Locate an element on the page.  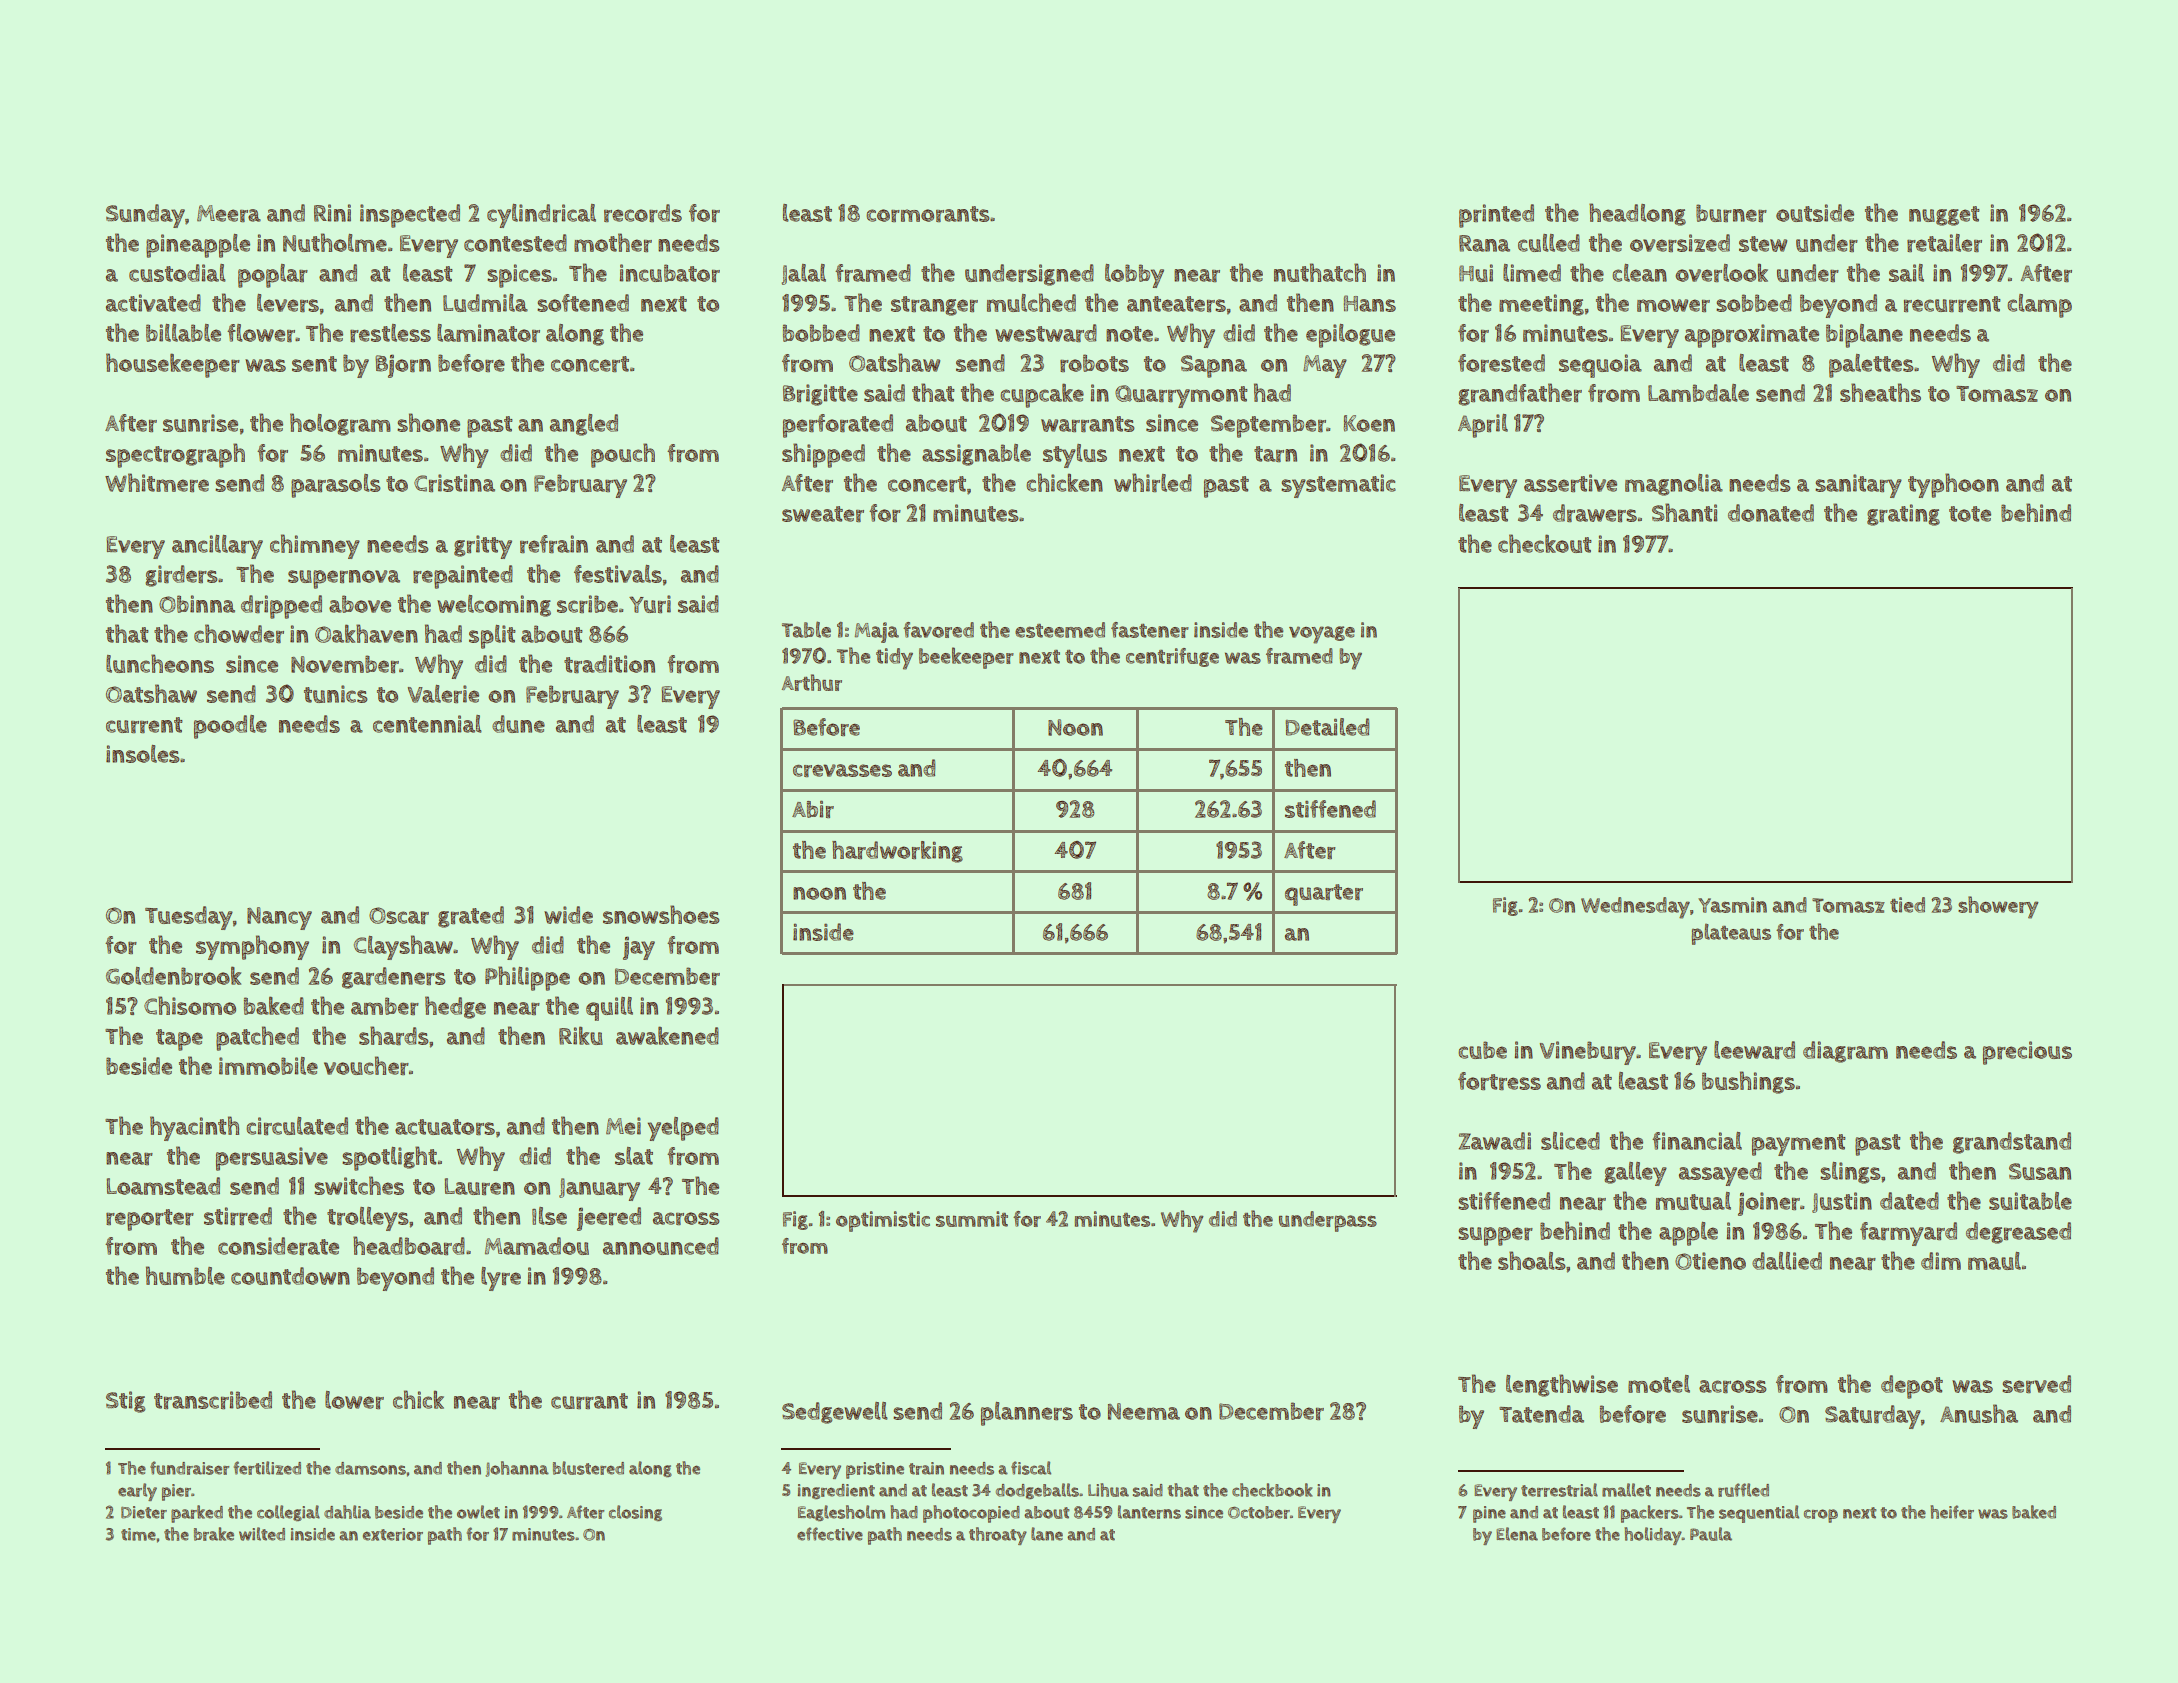
palettes is located at coordinates (1871, 366).
